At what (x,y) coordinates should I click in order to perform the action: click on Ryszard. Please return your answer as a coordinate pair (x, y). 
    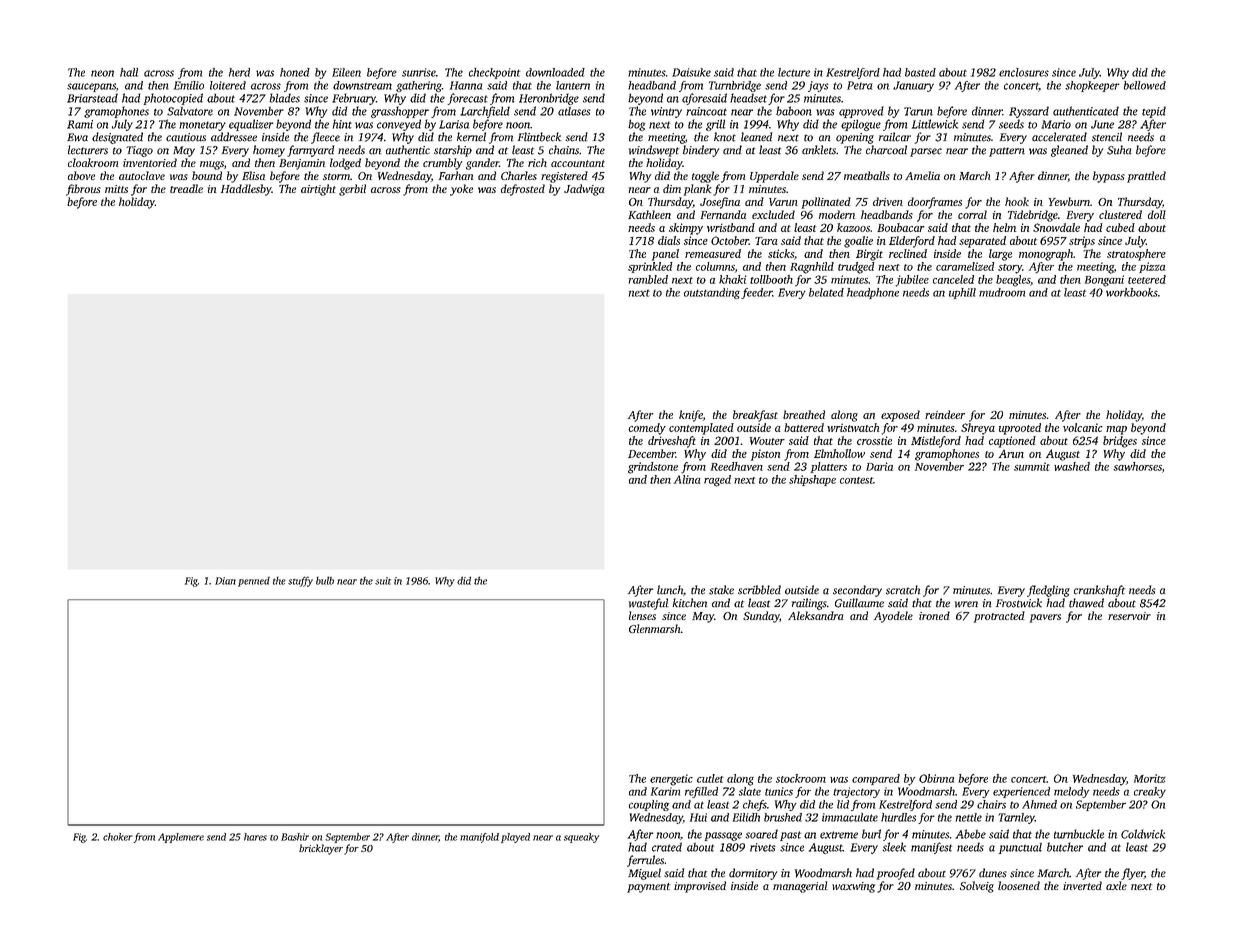
    Looking at the image, I should click on (1029, 112).
